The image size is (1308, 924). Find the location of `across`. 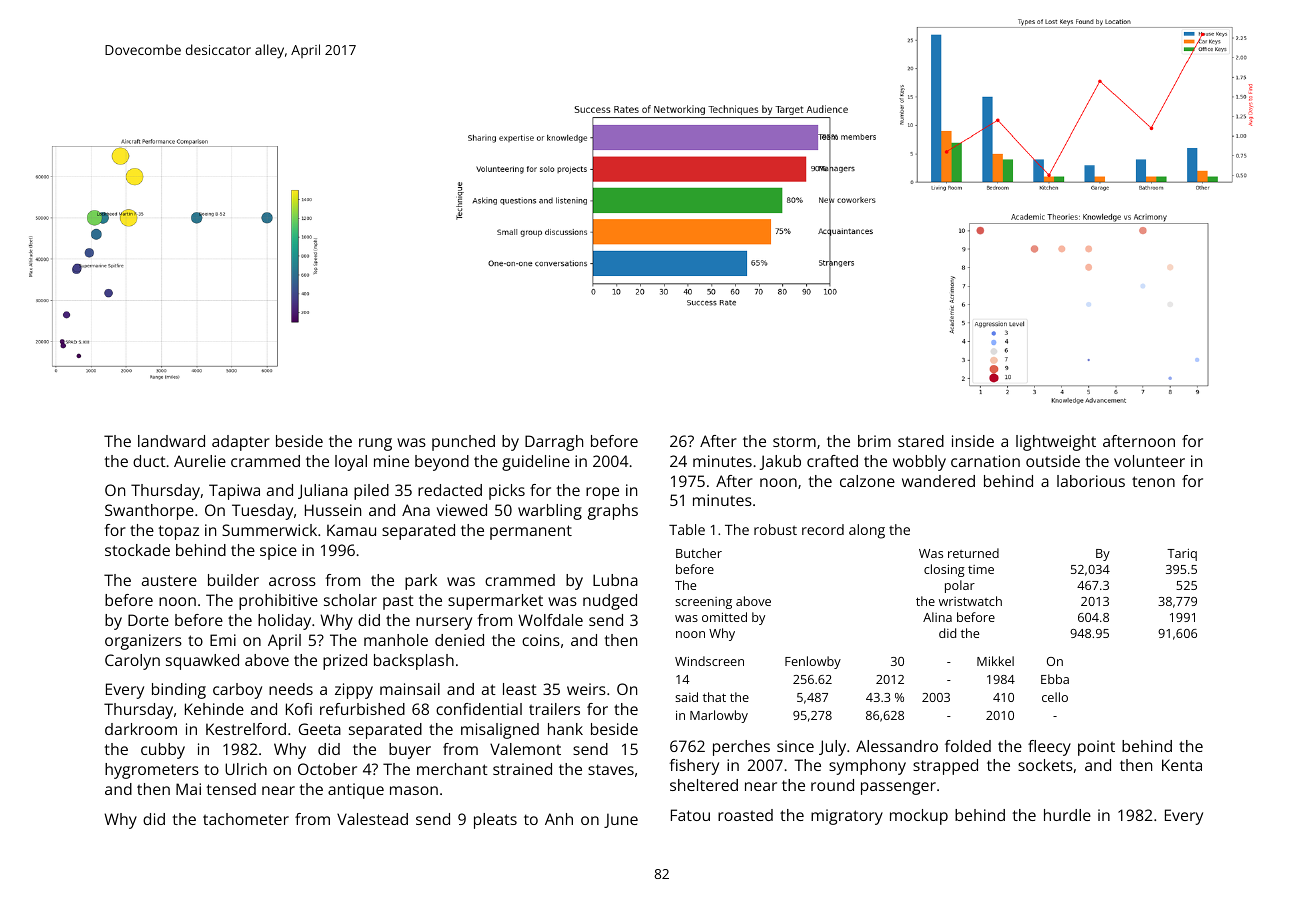

across is located at coordinates (292, 581).
